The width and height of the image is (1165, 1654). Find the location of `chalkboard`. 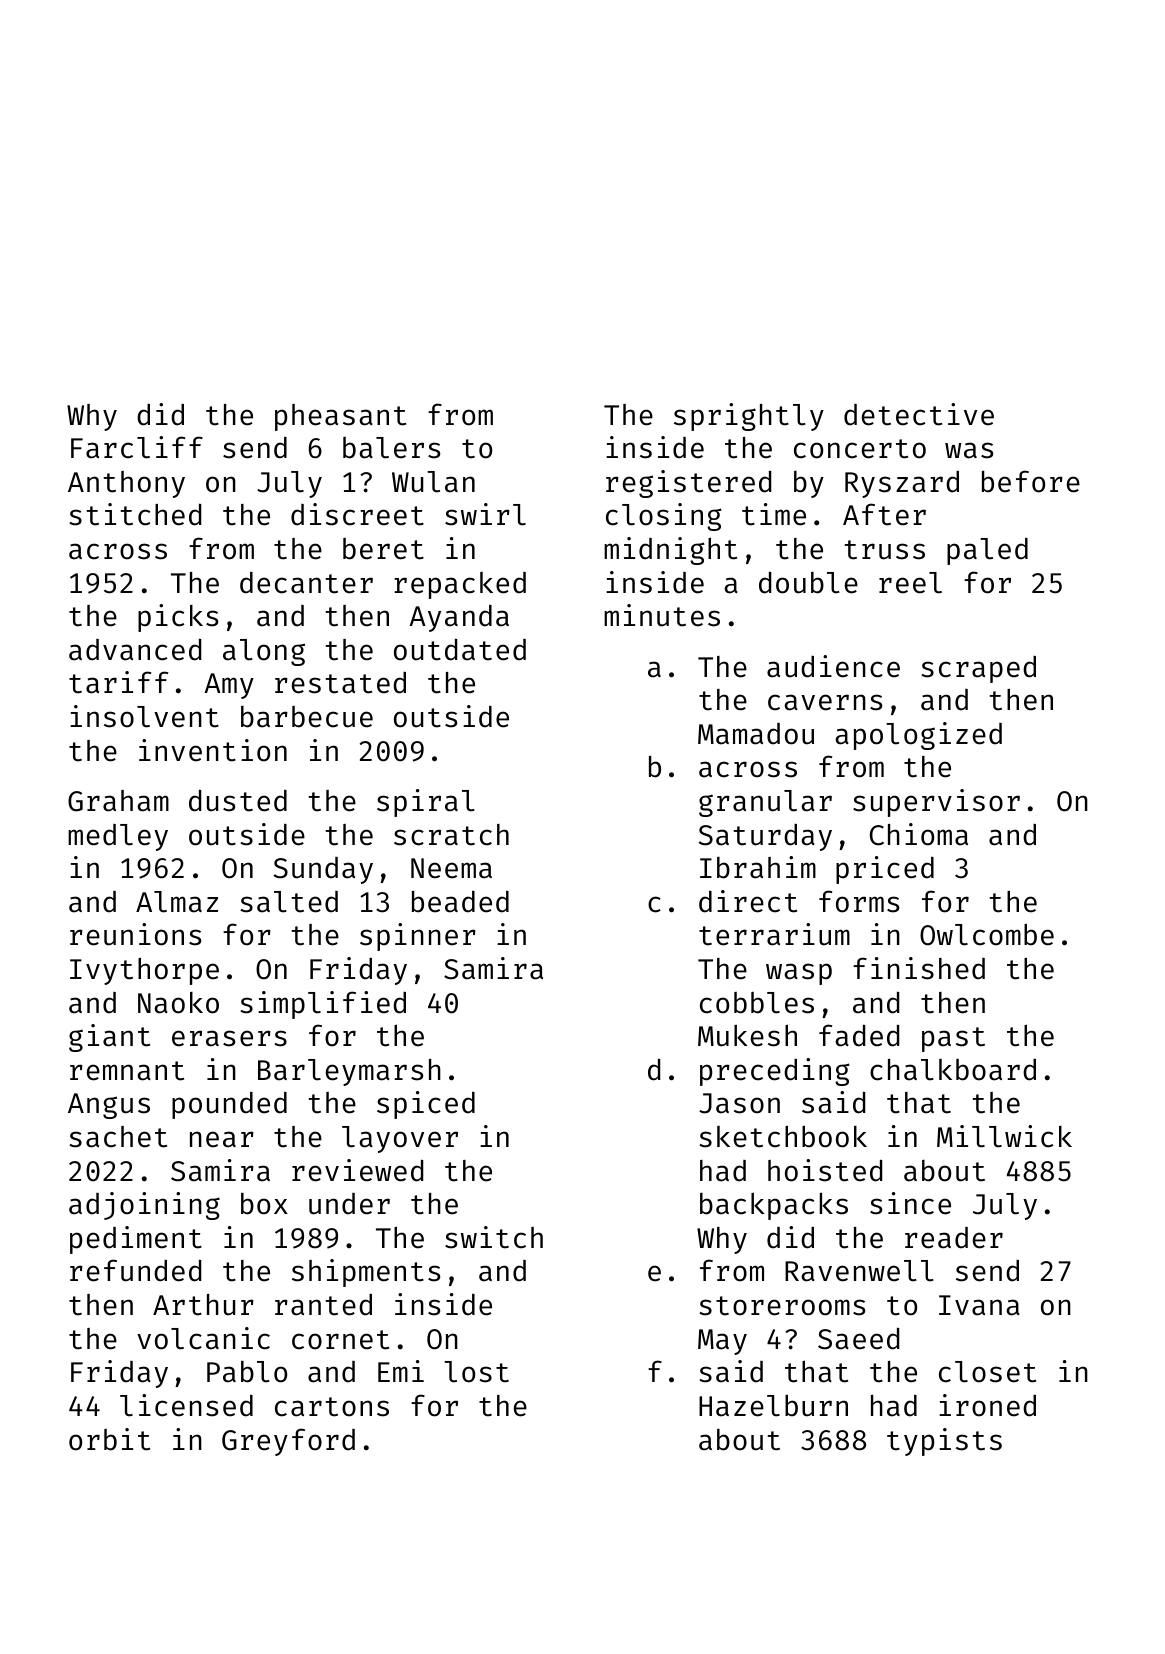

chalkboard is located at coordinates (953, 1070).
